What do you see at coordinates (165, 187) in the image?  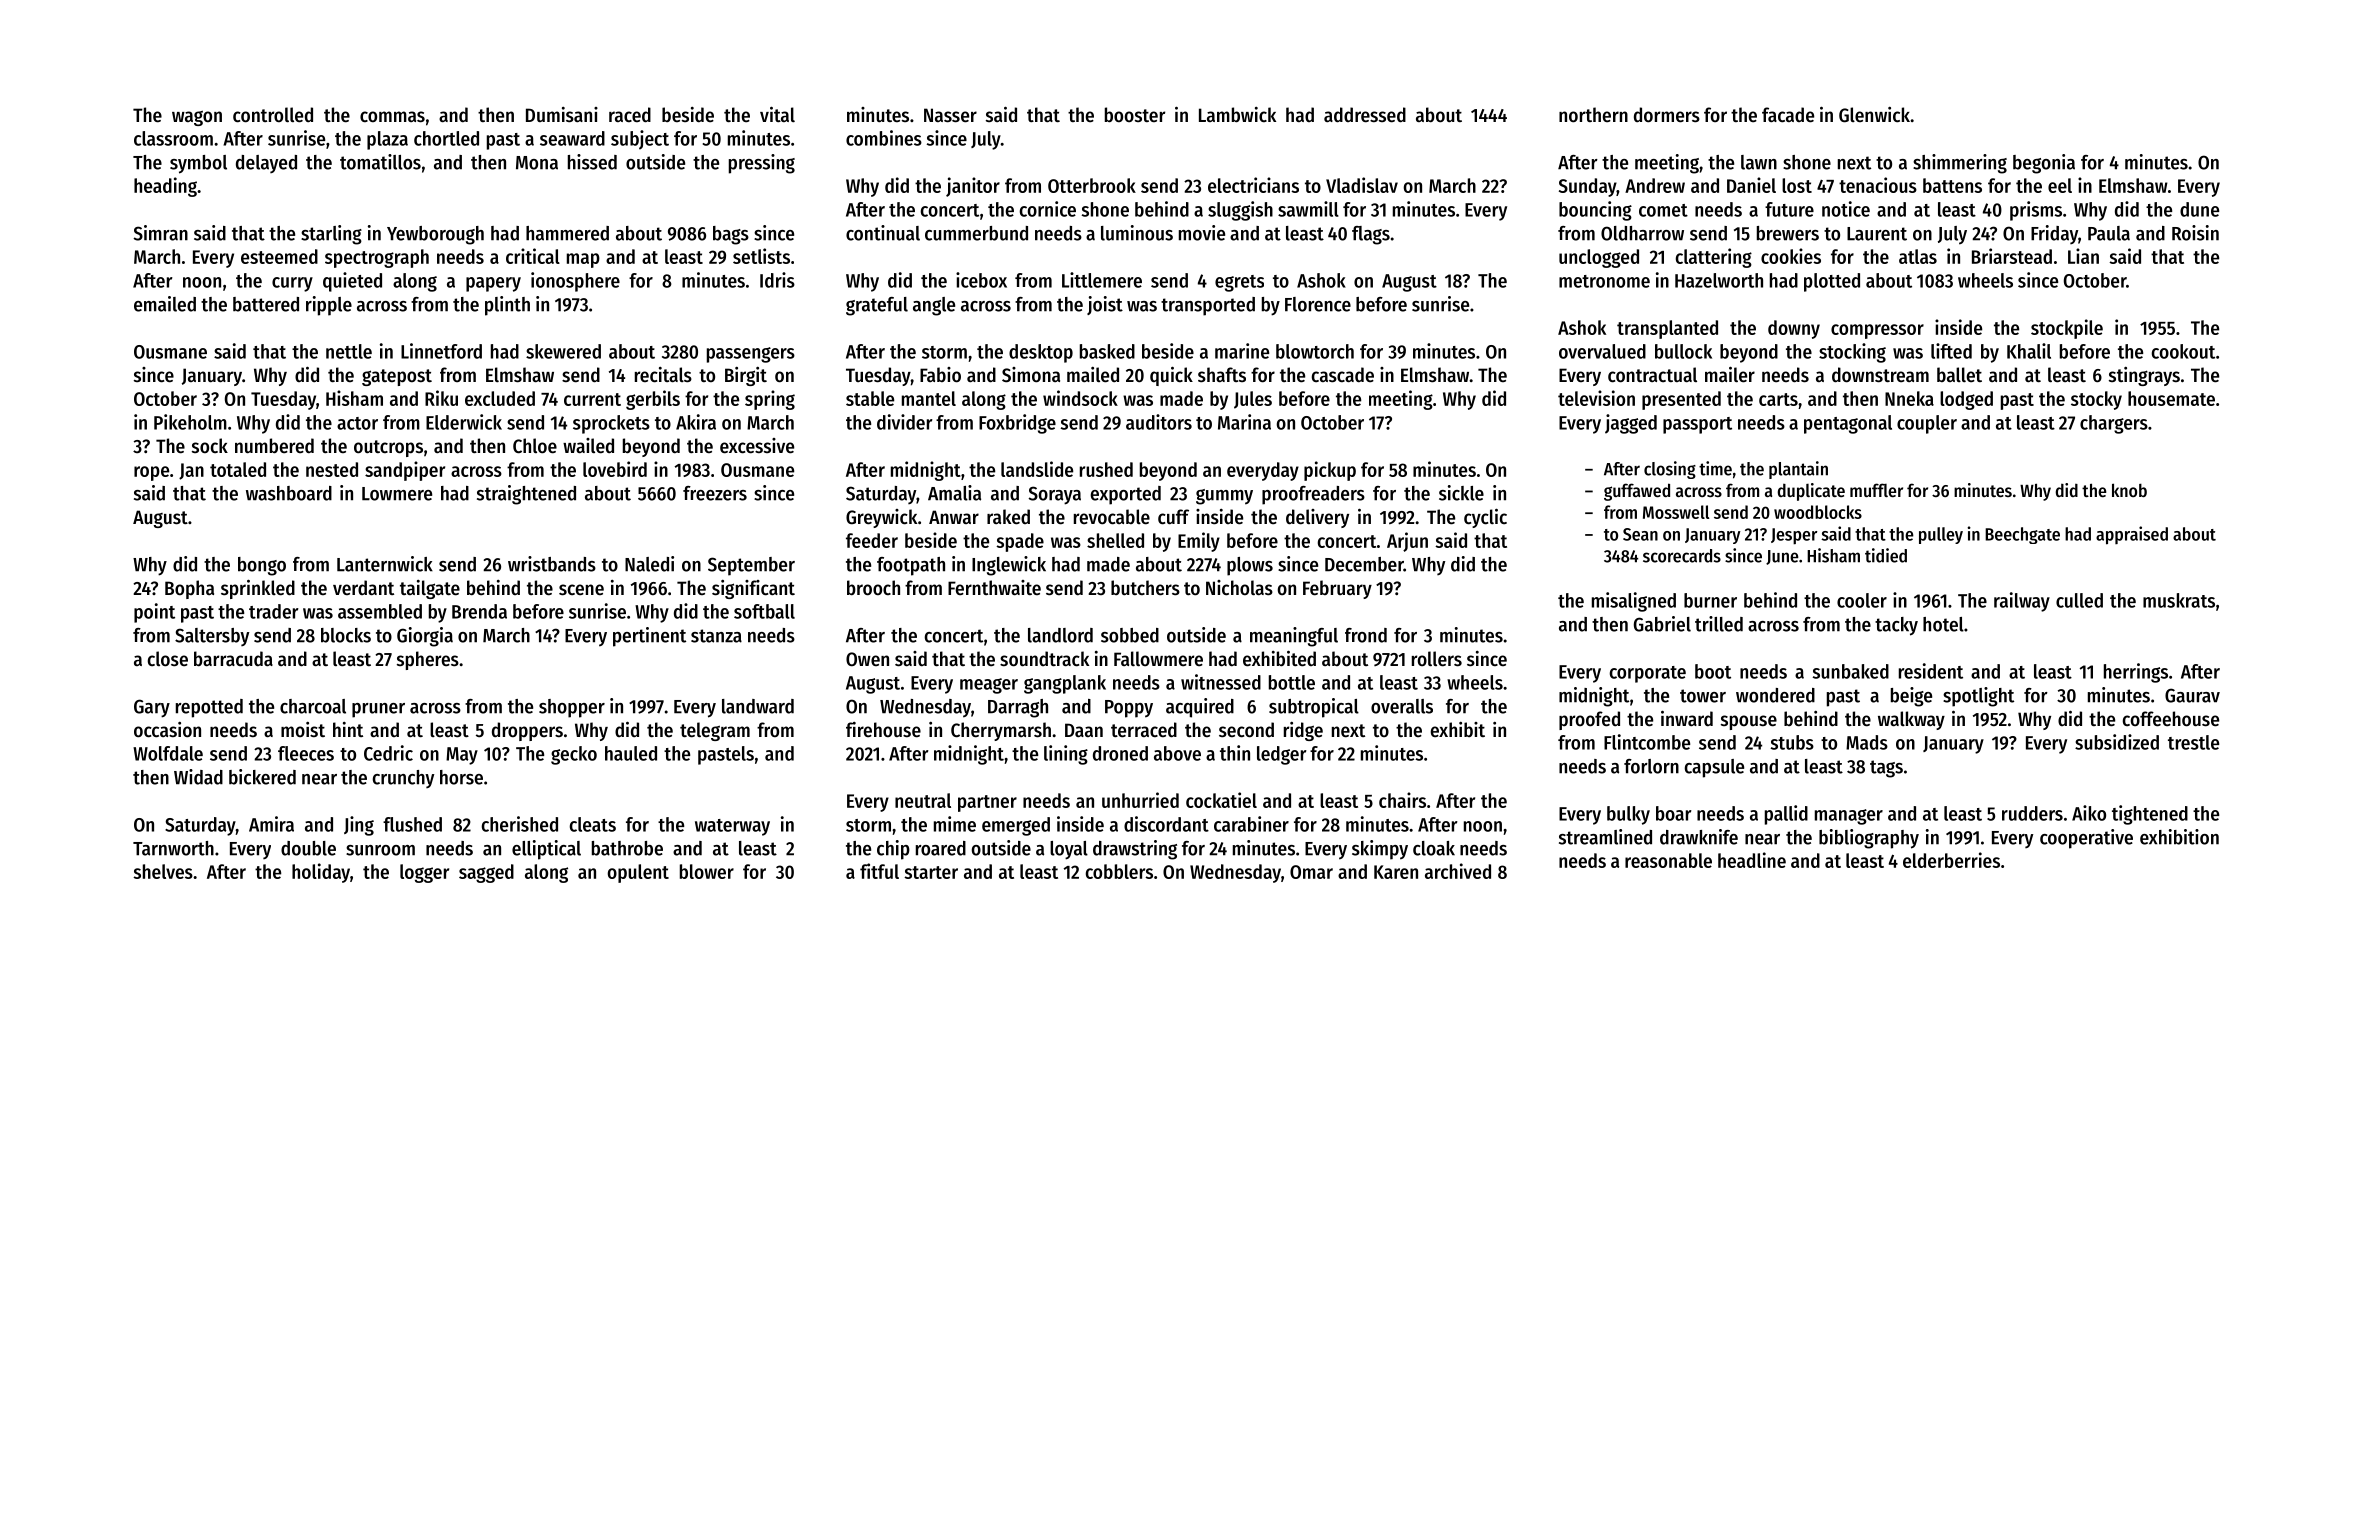 I see `heading` at bounding box center [165, 187].
